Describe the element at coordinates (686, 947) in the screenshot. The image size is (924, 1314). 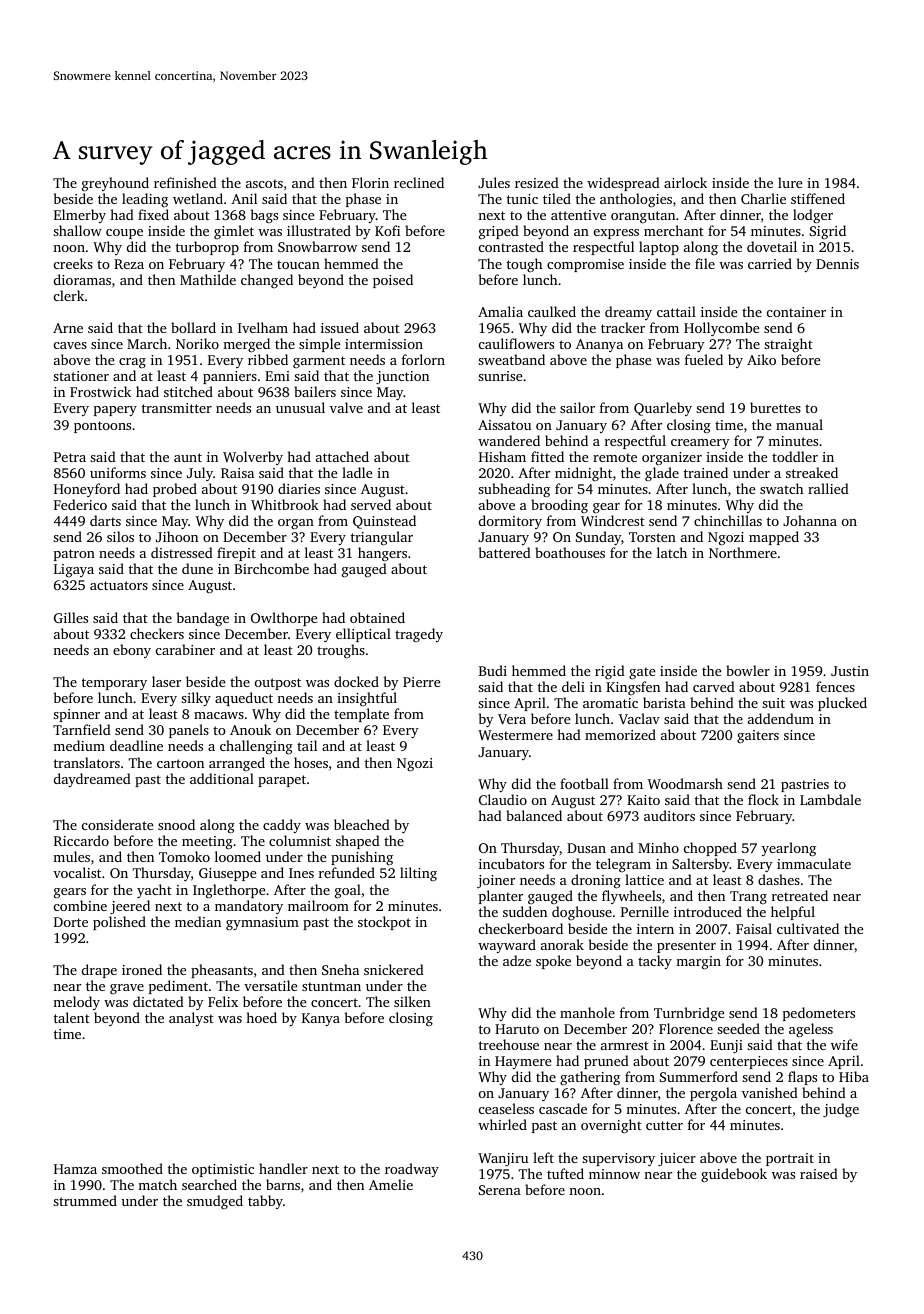
I see `presenter` at that location.
